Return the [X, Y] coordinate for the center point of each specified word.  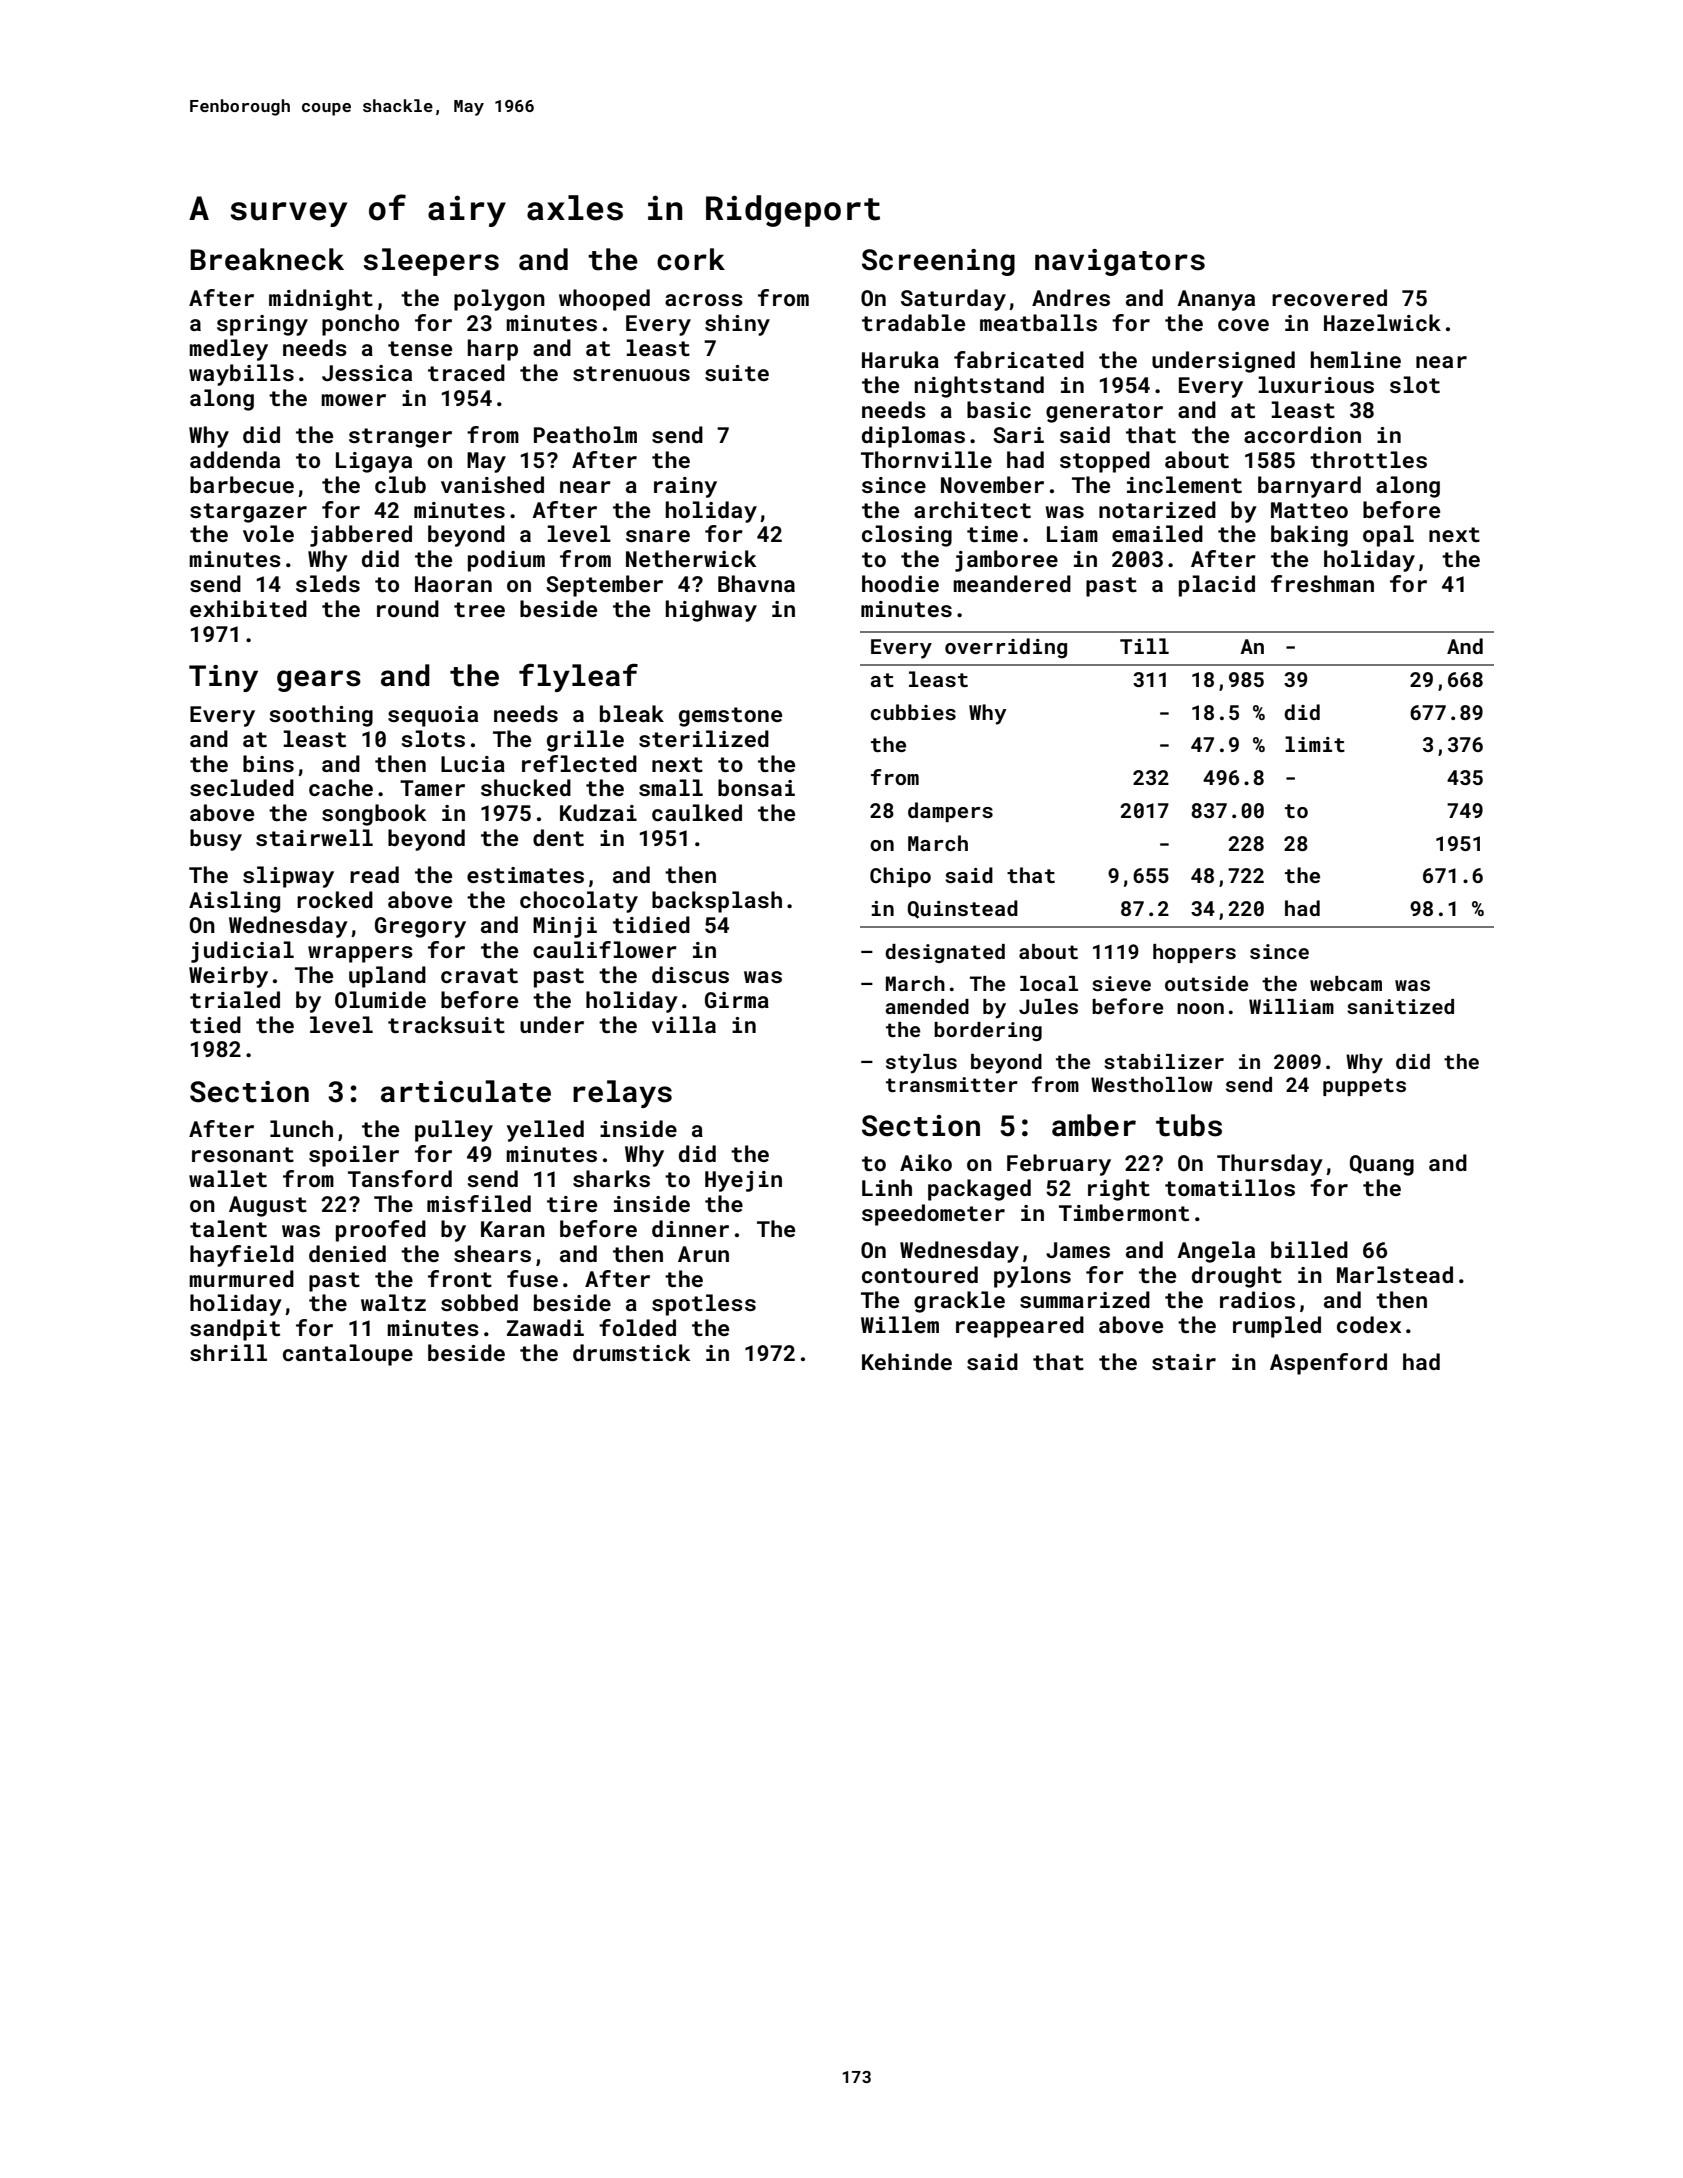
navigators [1120, 262]
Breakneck [267, 259]
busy [216, 840]
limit [1315, 744]
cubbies [913, 712]
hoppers [1194, 953]
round [408, 608]
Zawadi [545, 1327]
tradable [913, 322]
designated [945, 953]
